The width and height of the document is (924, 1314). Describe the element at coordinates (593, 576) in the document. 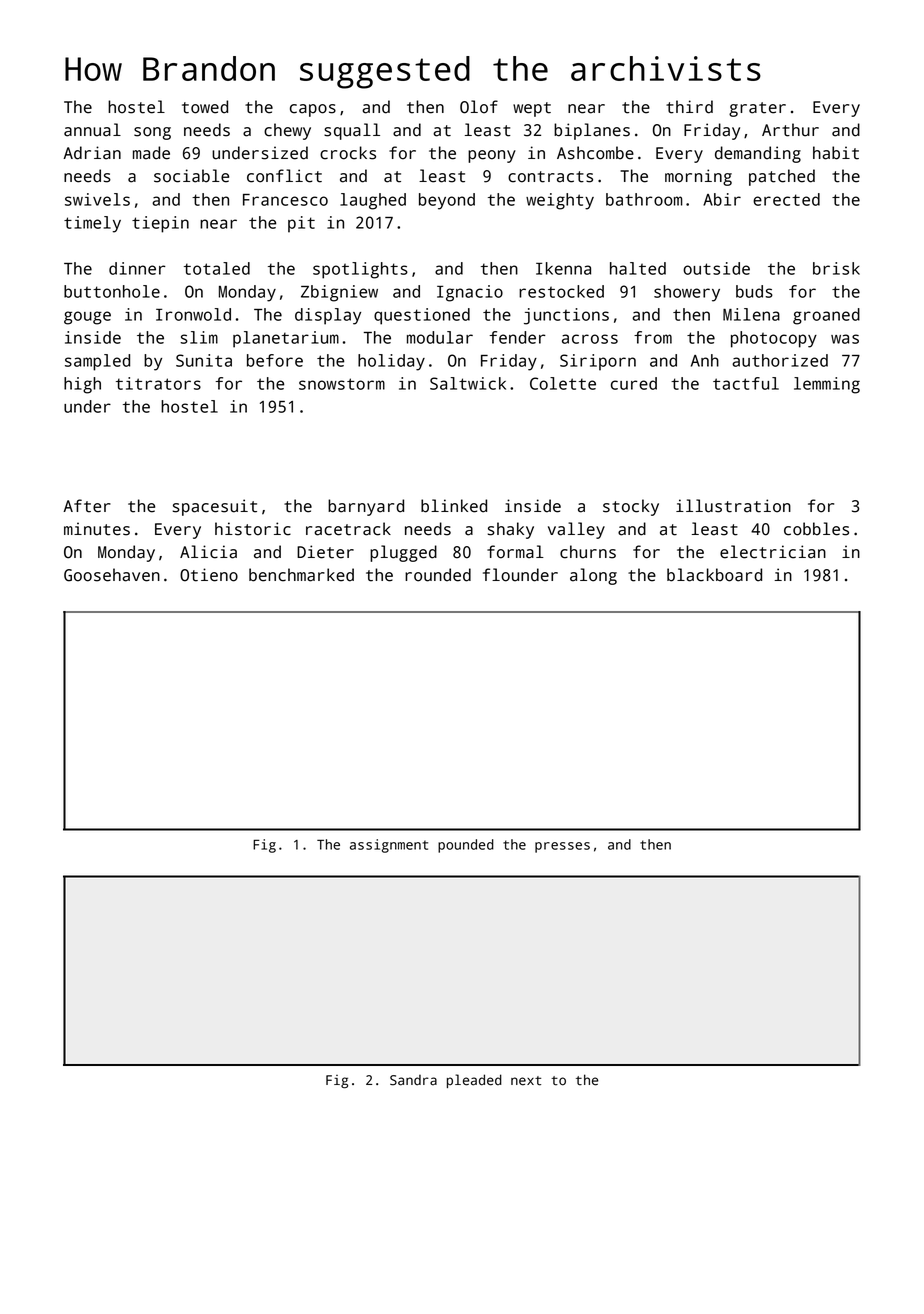

I see `along` at that location.
